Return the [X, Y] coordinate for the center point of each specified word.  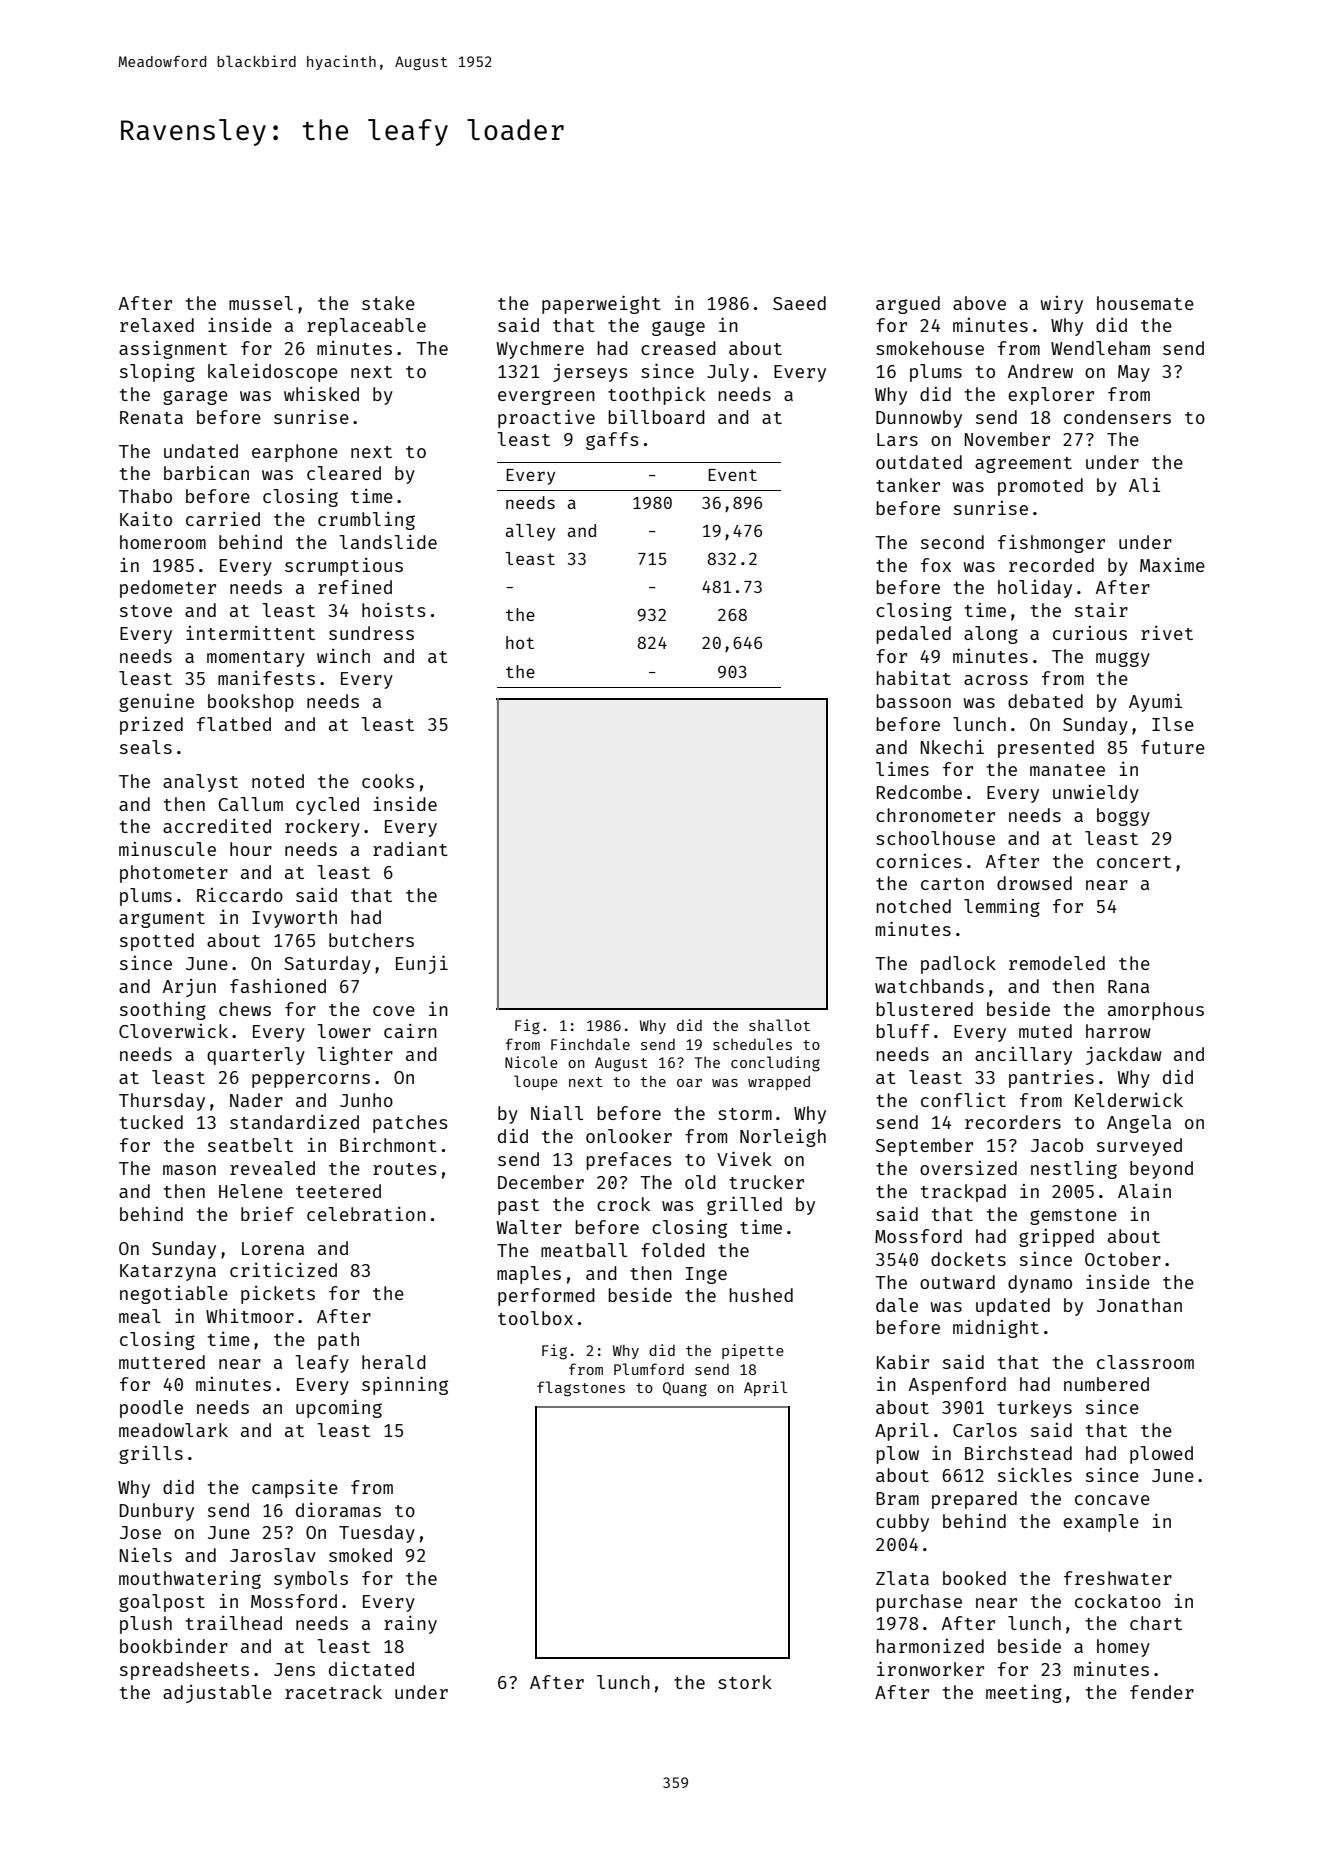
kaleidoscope [273, 372]
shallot [779, 1025]
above [979, 303]
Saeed [799, 303]
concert [1134, 862]
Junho [366, 1100]
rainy [410, 1624]
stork [745, 1682]
